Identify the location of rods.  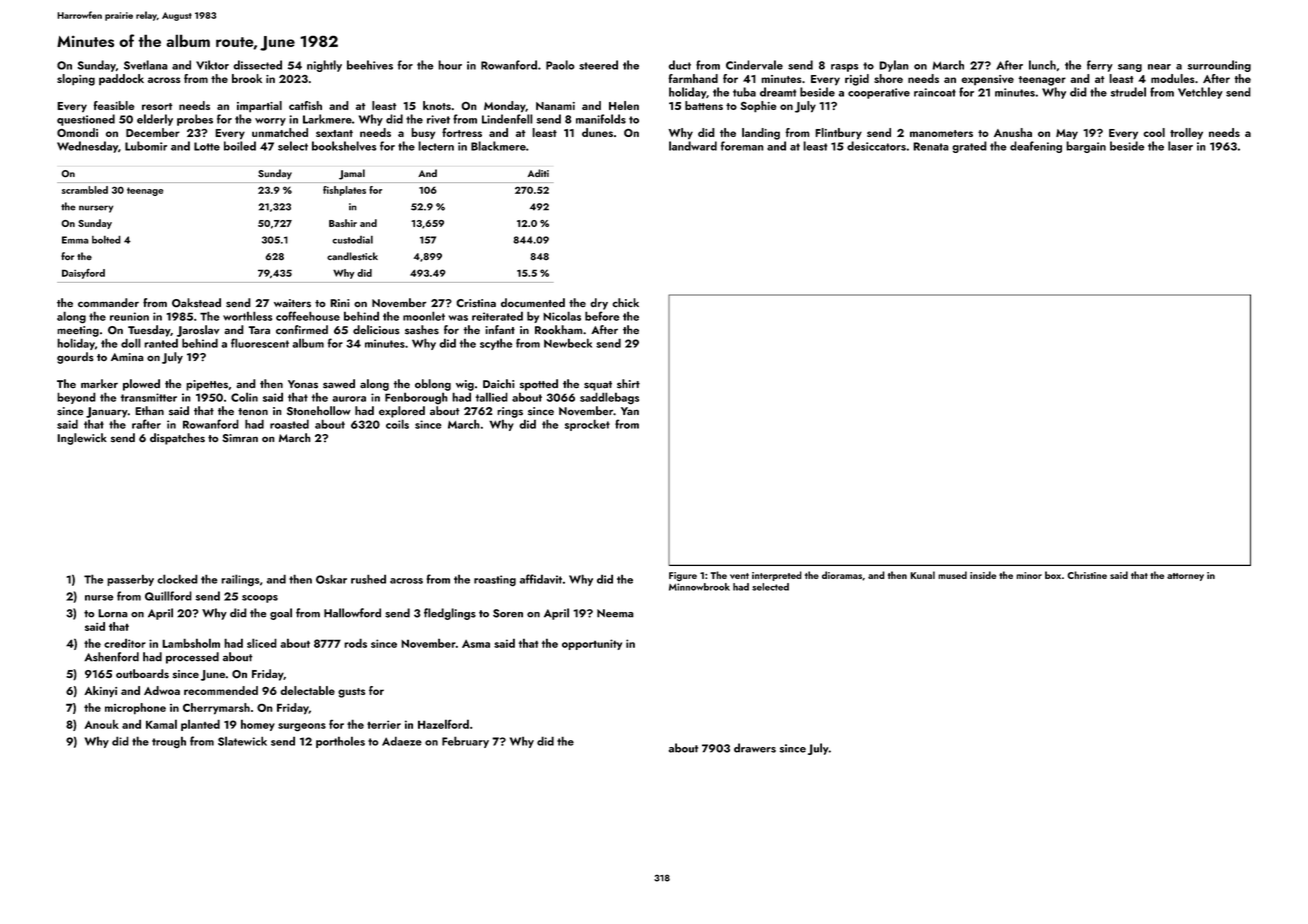
(355, 643).
